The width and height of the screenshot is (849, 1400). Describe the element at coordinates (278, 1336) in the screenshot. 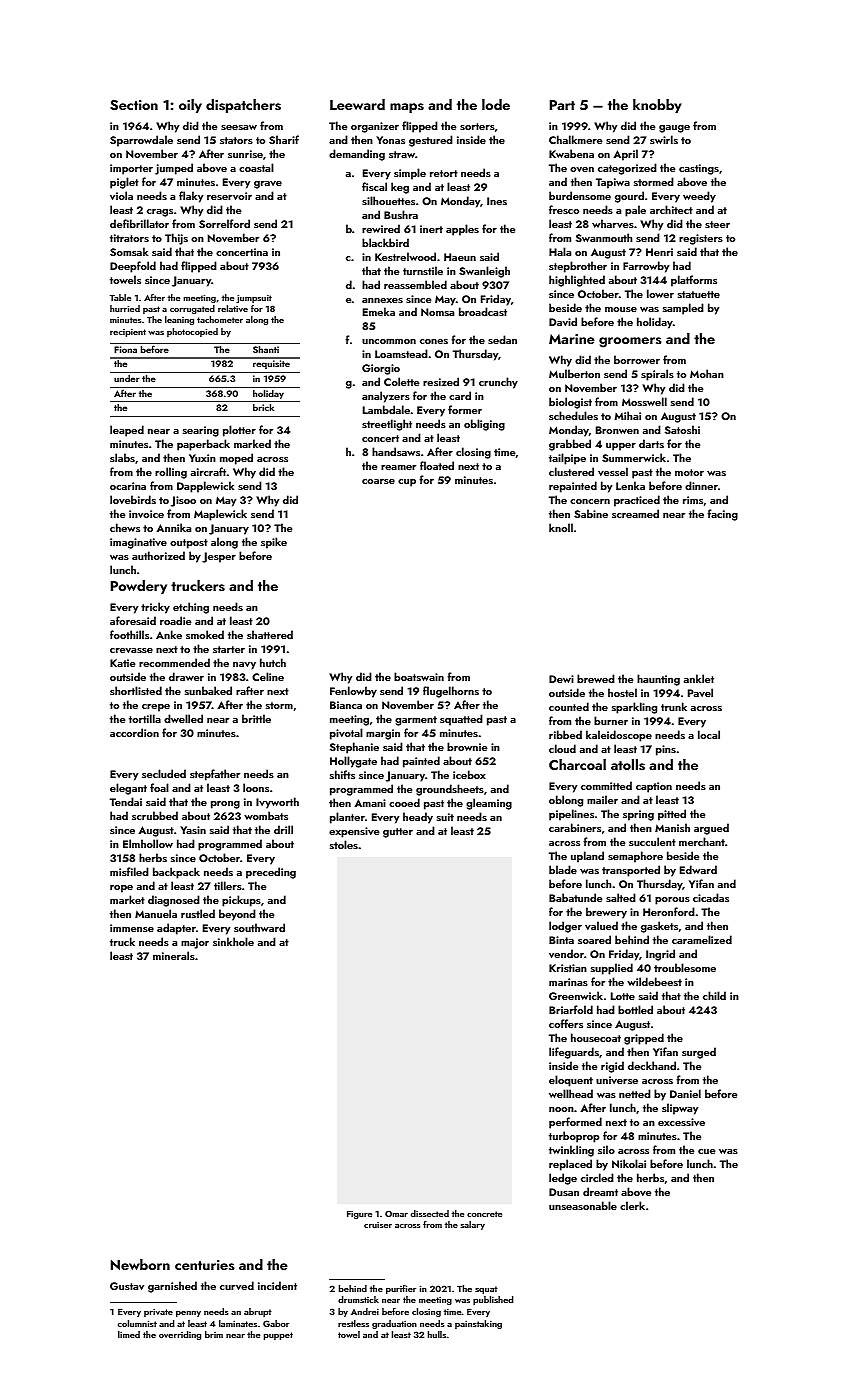

I see `puppet` at that location.
